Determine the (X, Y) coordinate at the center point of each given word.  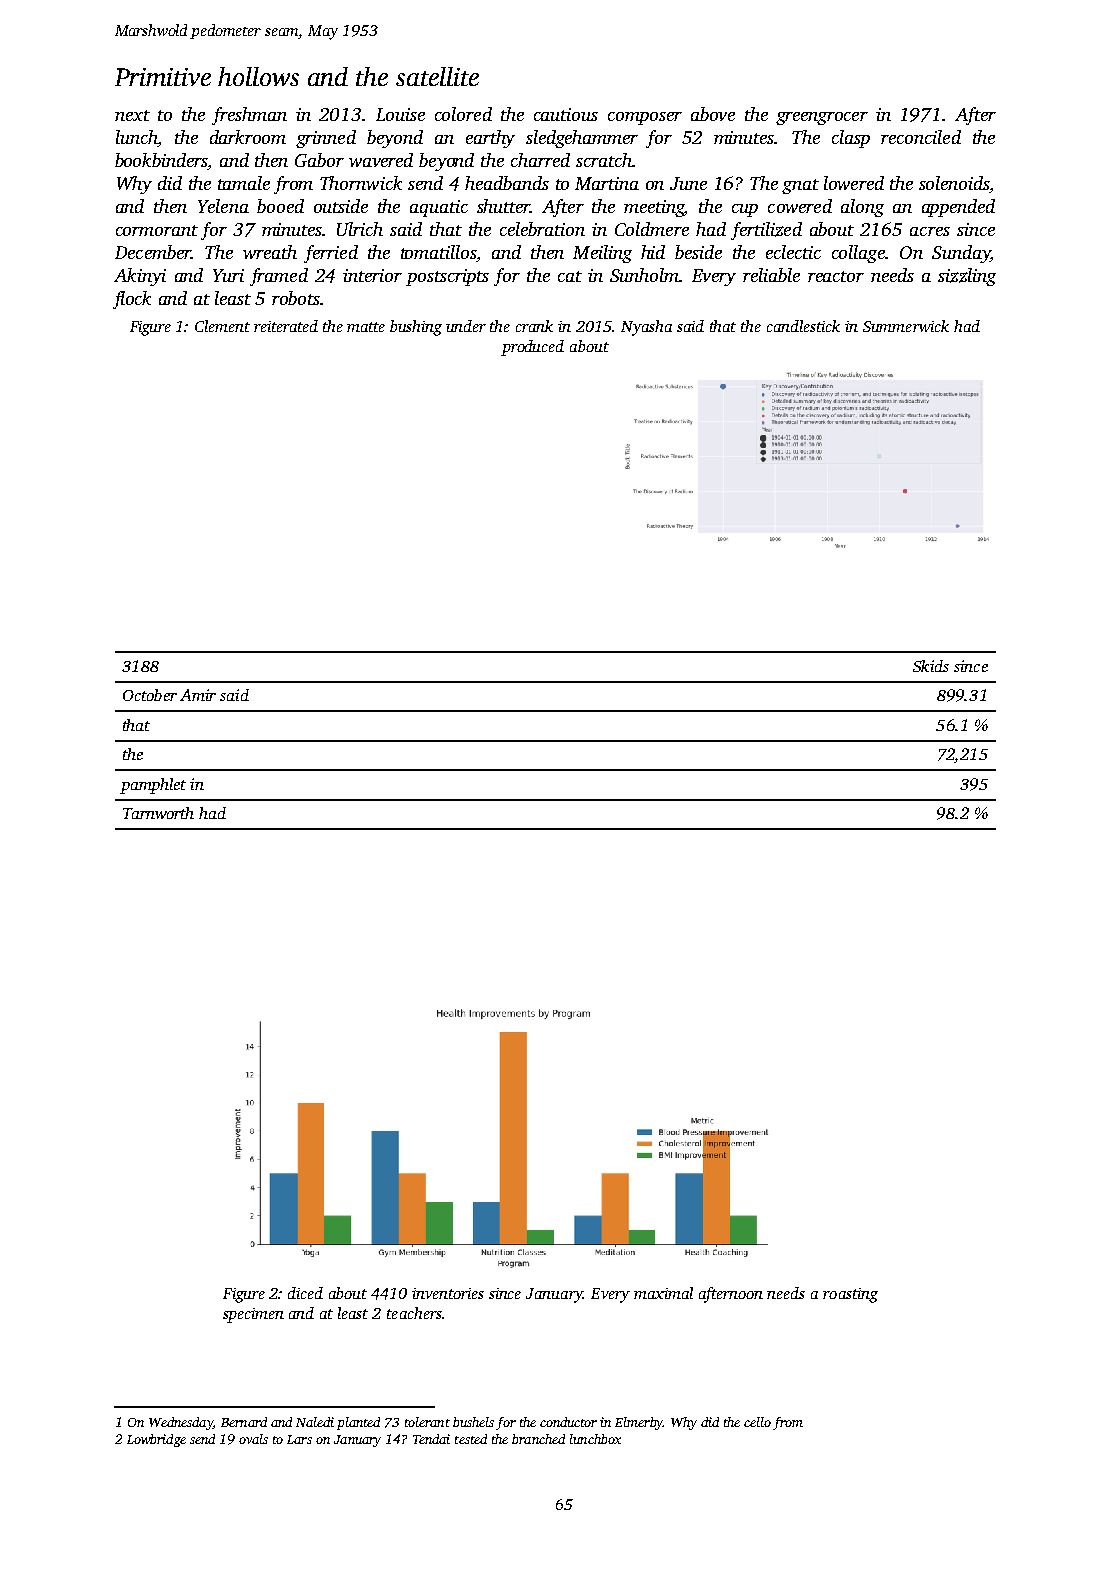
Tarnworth (158, 813)
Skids (931, 666)
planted (358, 1423)
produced (532, 348)
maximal (663, 1293)
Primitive (163, 77)
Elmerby (639, 1423)
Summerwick (906, 326)
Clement (222, 326)
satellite (437, 76)
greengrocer (822, 118)
